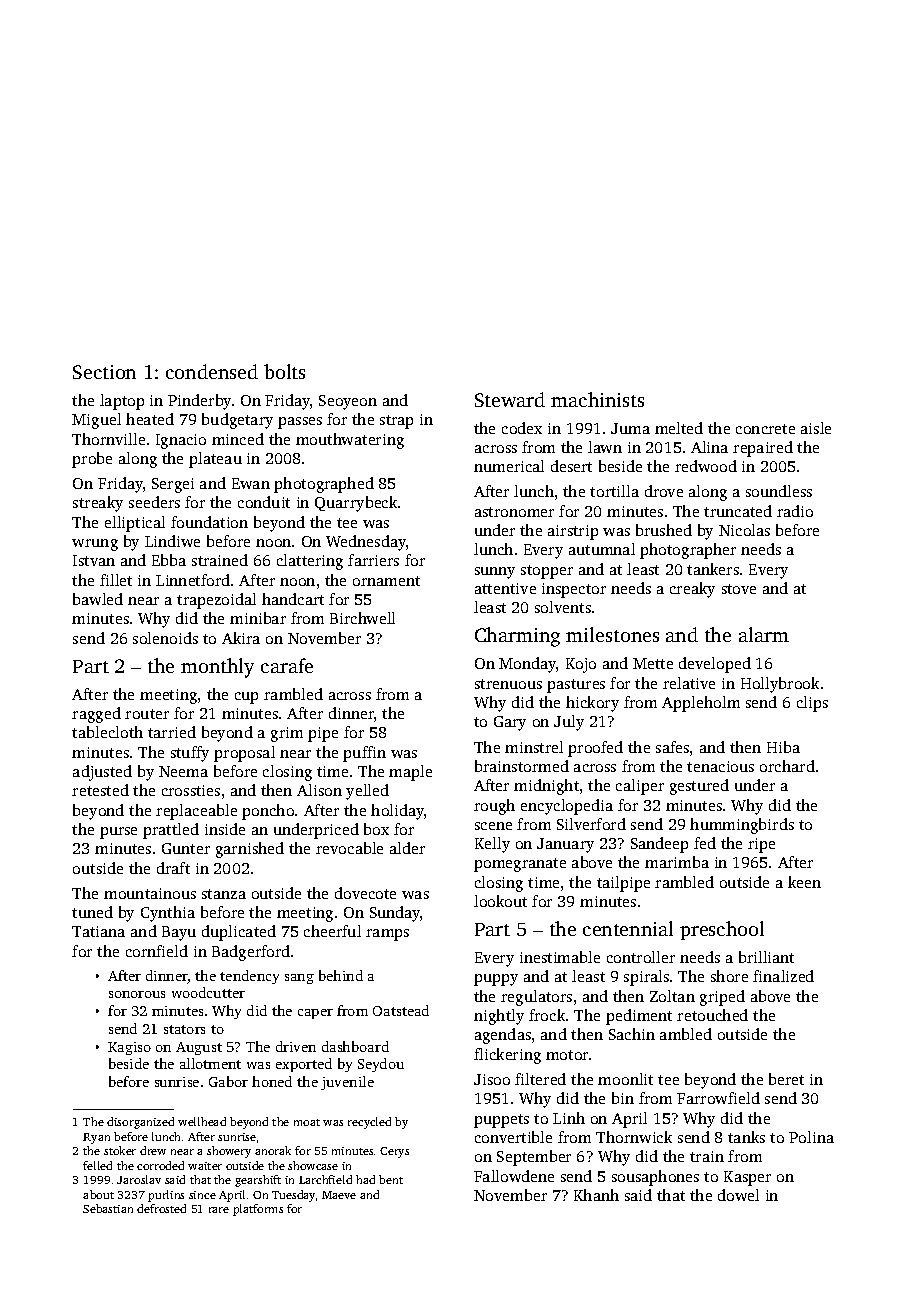 The image size is (908, 1316). Describe the element at coordinates (104, 372) in the screenshot. I see `Section` at that location.
